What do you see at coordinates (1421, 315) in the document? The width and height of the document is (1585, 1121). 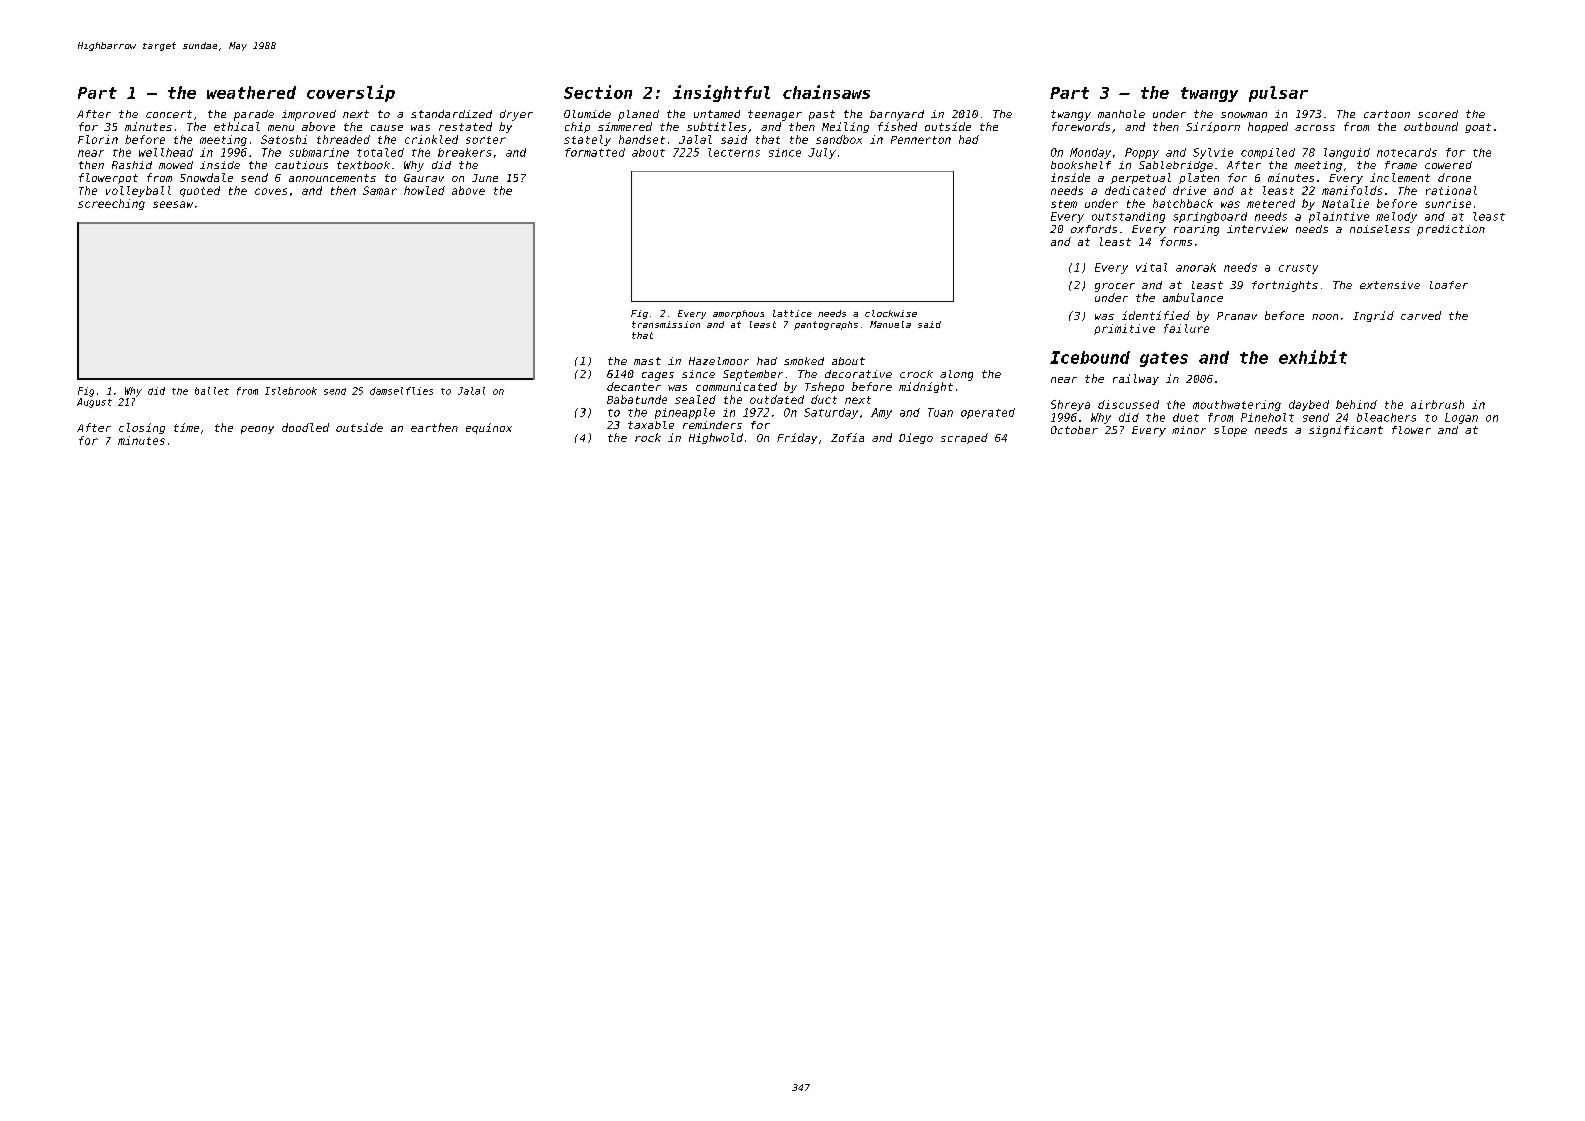 I see `carved` at bounding box center [1421, 315].
